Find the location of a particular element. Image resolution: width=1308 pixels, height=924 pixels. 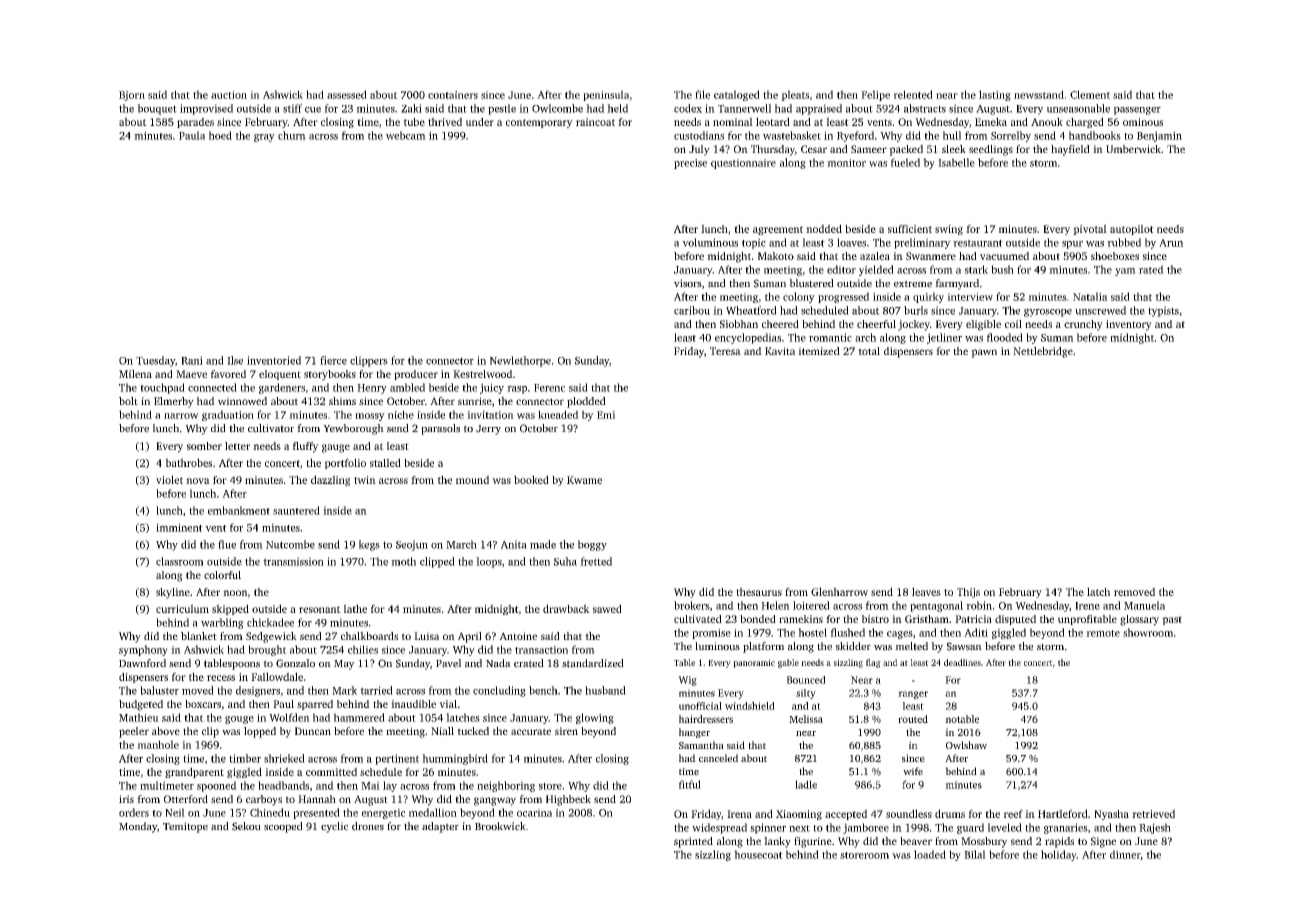

Jerry is located at coordinates (488, 430).
